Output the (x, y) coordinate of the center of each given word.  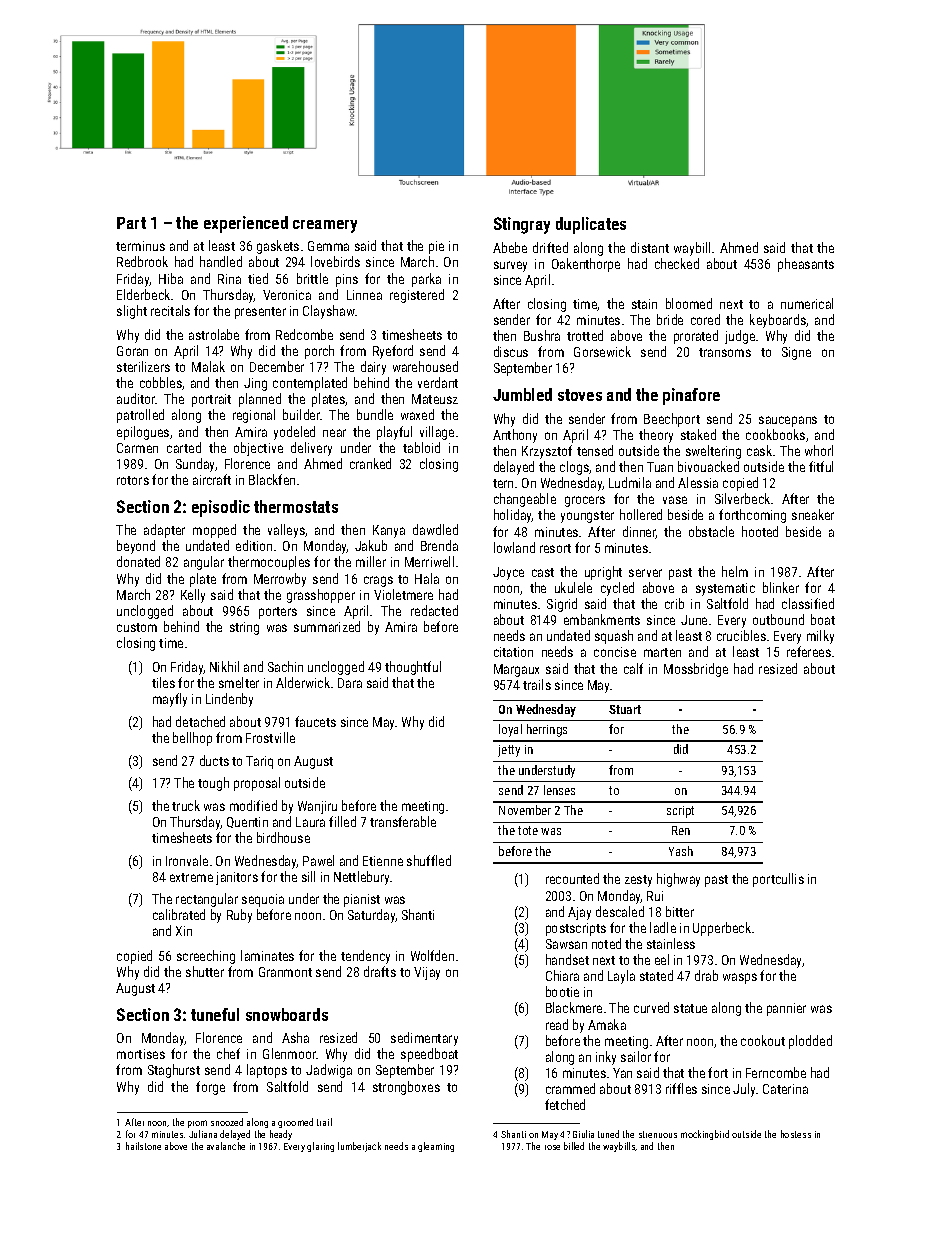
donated (138, 561)
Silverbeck (742, 498)
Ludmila (630, 482)
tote (528, 830)
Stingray (522, 225)
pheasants (806, 265)
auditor (136, 398)
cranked (370, 463)
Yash (681, 851)
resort (555, 548)
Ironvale (187, 860)
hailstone (143, 1146)
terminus (140, 246)
